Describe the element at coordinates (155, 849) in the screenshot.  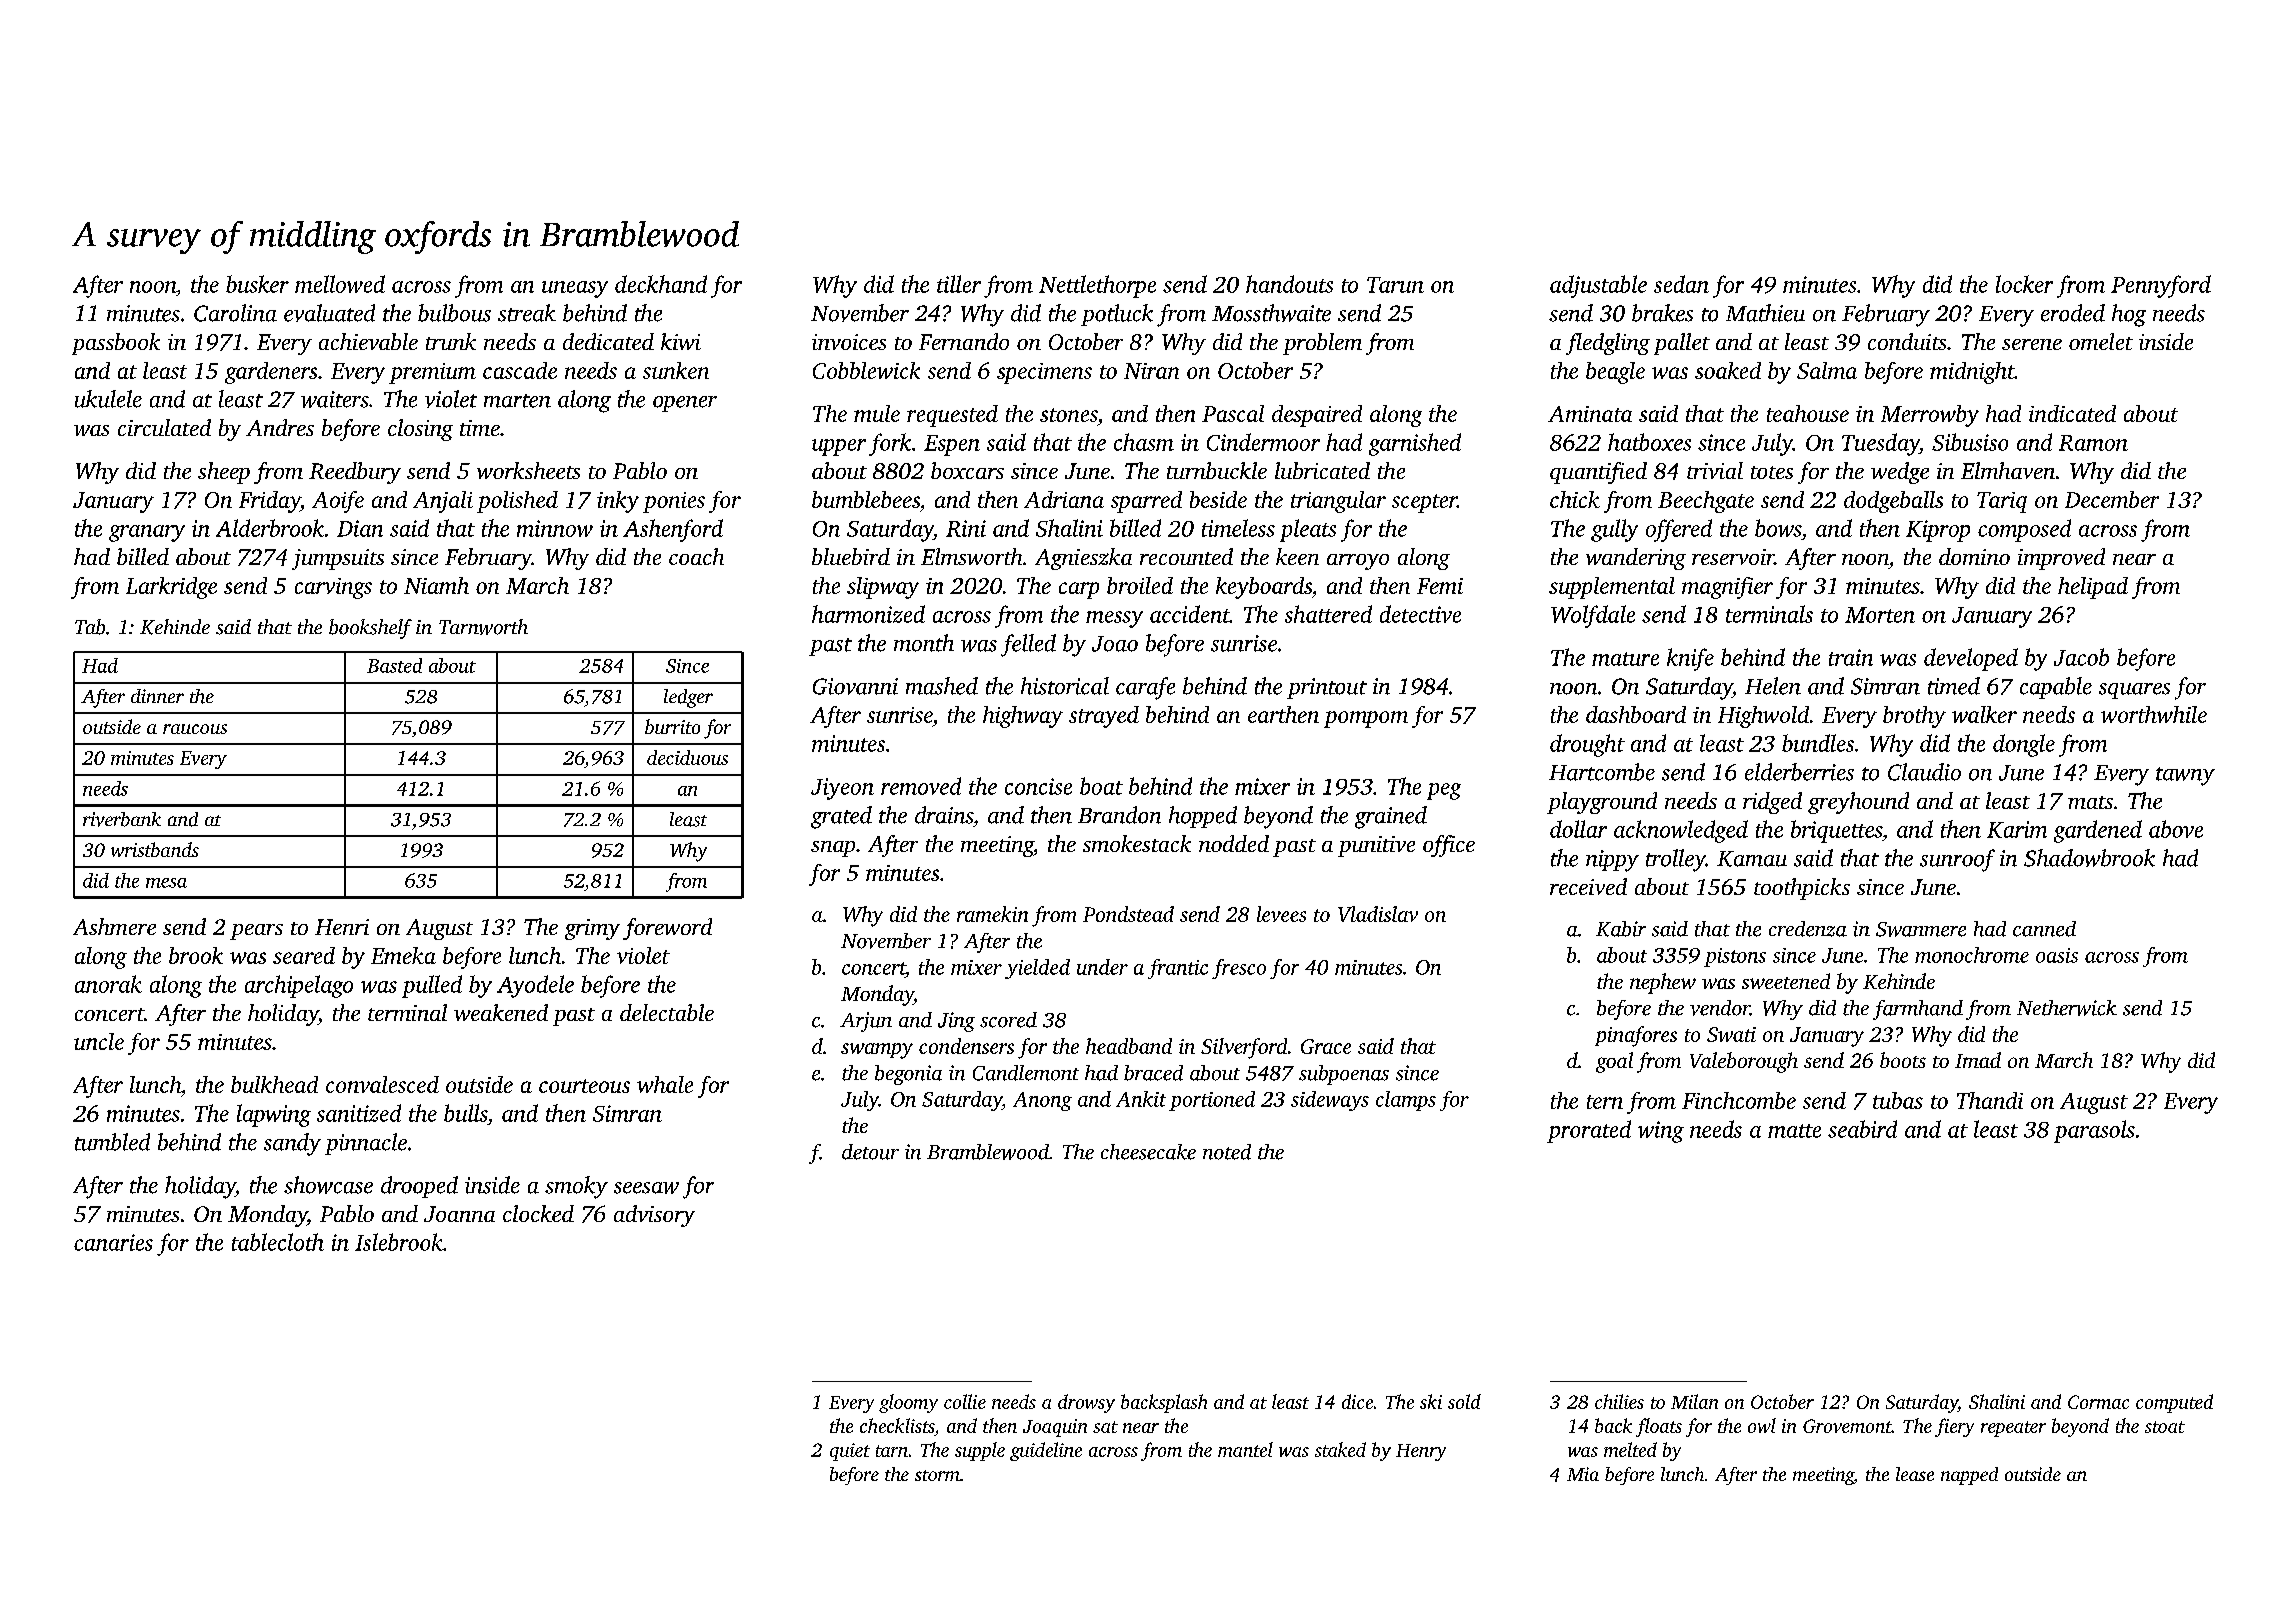
I see `wristbands` at that location.
